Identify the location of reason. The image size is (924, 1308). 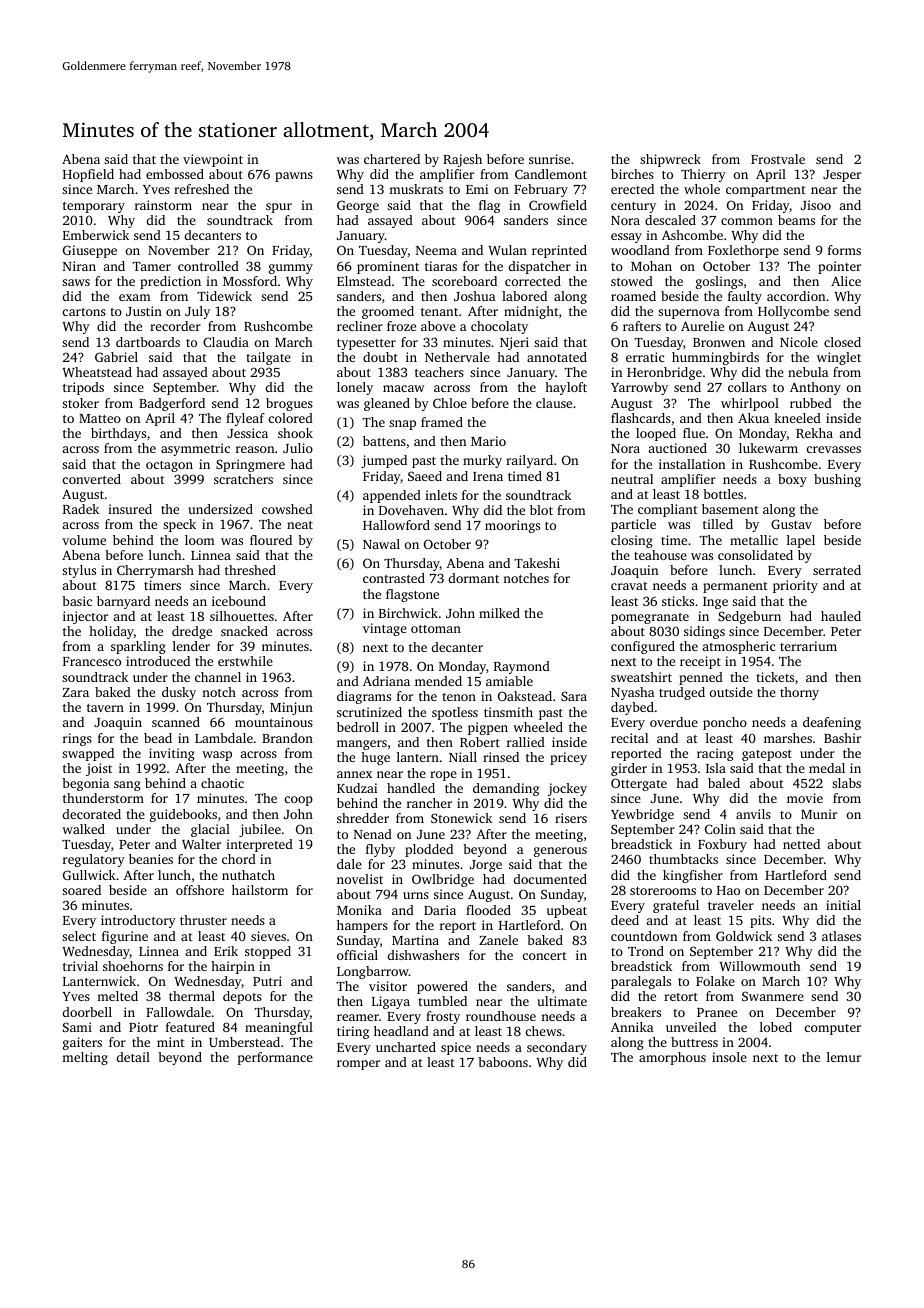
(255, 449).
